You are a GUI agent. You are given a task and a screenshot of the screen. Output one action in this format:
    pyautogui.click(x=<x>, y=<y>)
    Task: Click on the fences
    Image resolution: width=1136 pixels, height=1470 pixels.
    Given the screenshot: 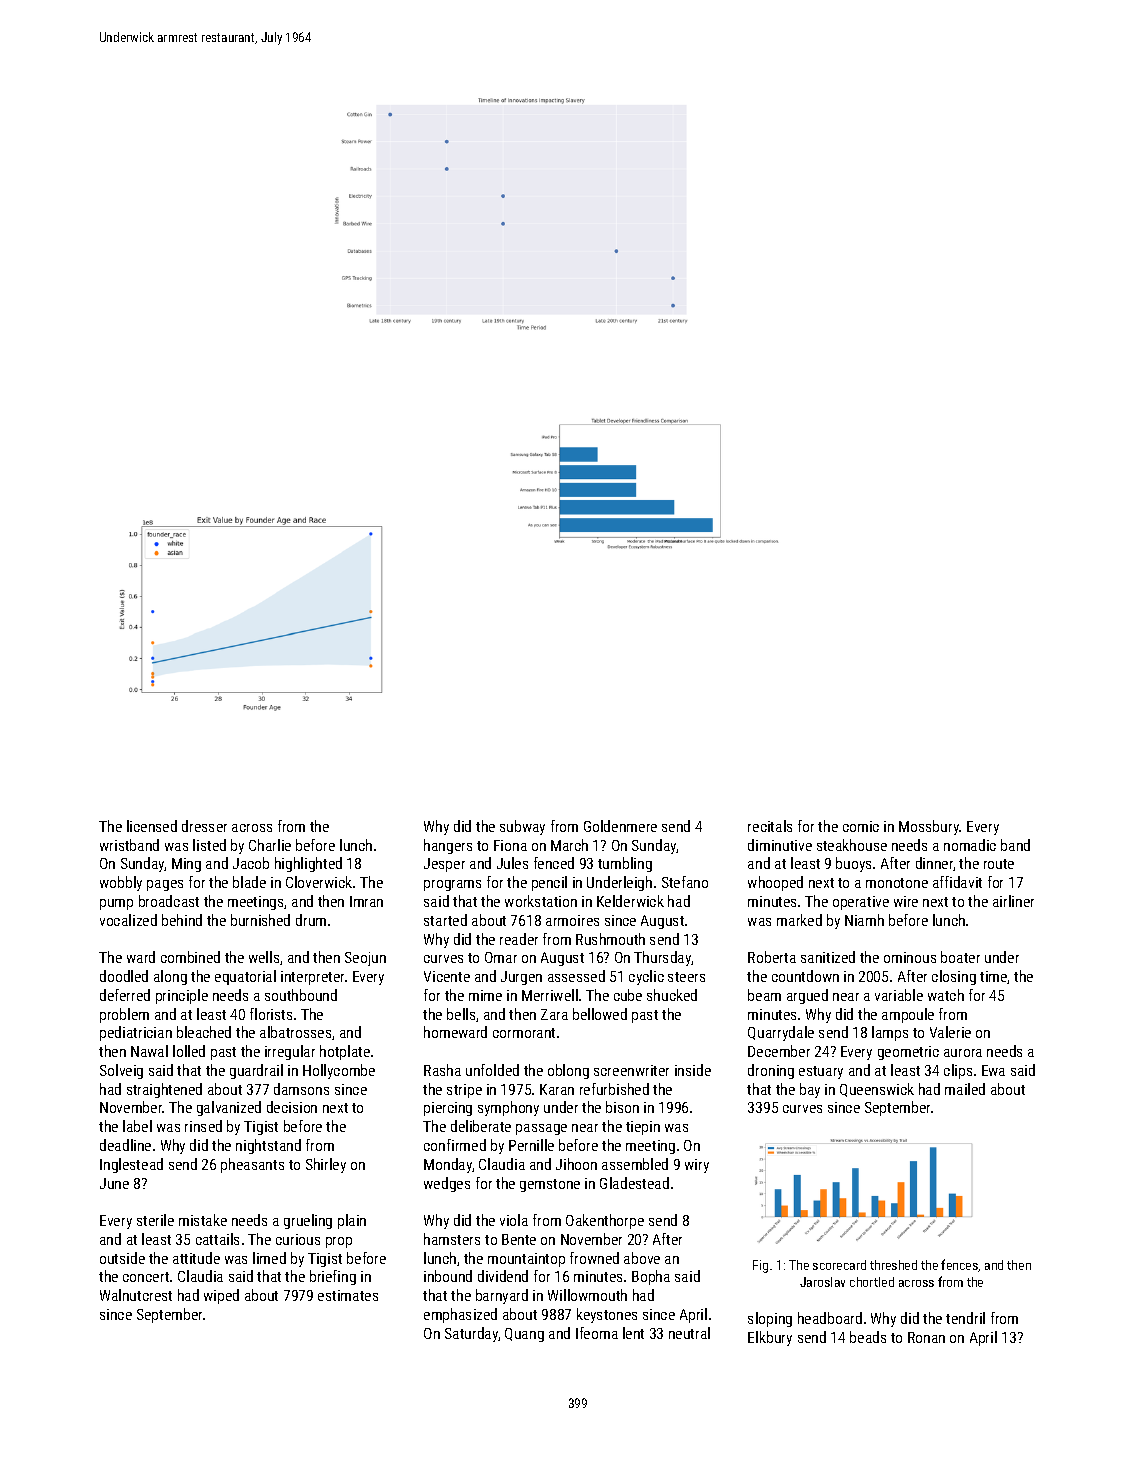 What is the action you would take?
    pyautogui.click(x=959, y=1264)
